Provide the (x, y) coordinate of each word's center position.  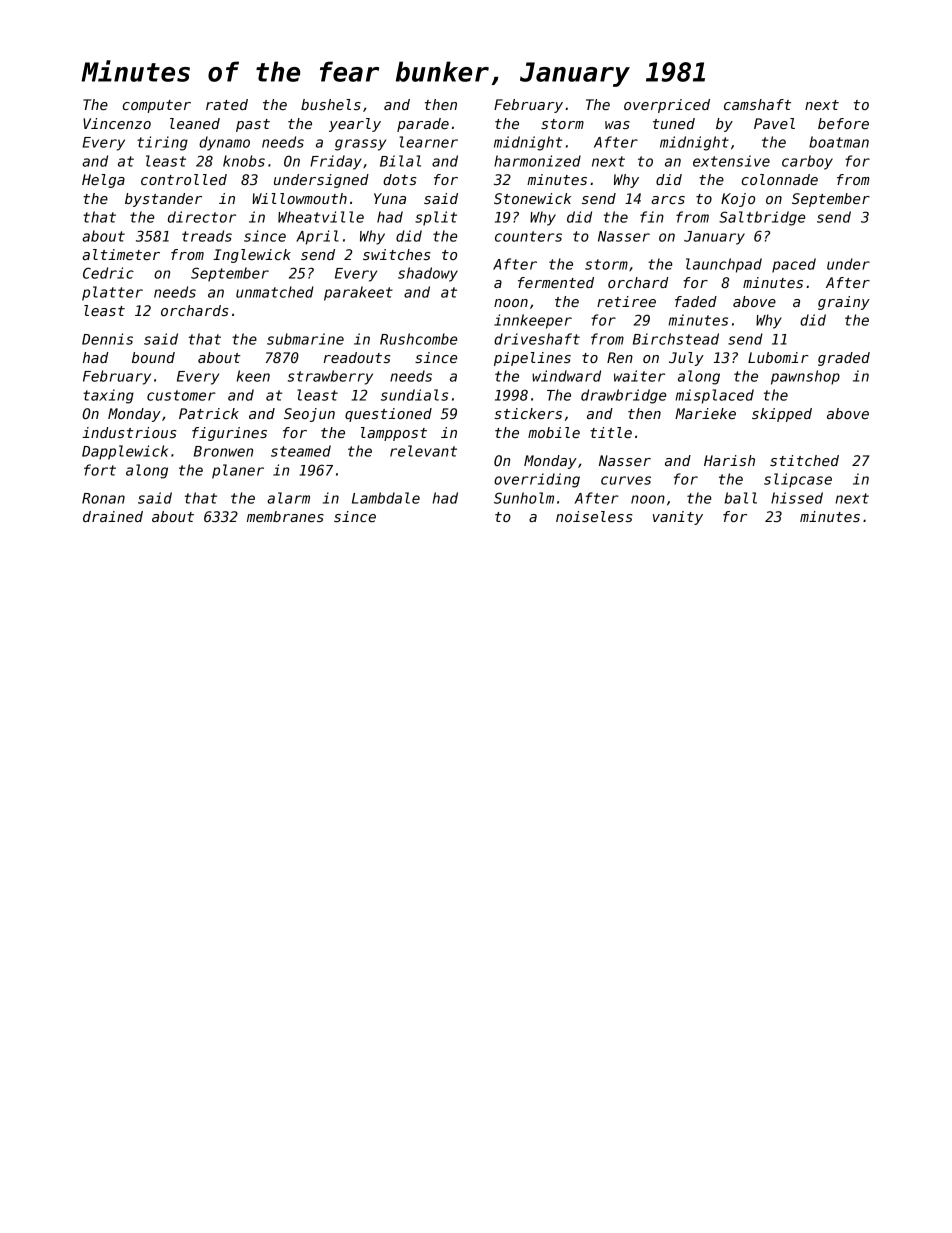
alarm (288, 498)
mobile (554, 432)
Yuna (390, 198)
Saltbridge (762, 218)
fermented (556, 282)
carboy (807, 162)
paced (794, 265)
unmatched (275, 292)
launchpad (724, 265)
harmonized (537, 161)
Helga (103, 181)
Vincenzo (117, 123)
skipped (782, 415)
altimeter (121, 254)
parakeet (358, 293)
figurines (229, 434)
